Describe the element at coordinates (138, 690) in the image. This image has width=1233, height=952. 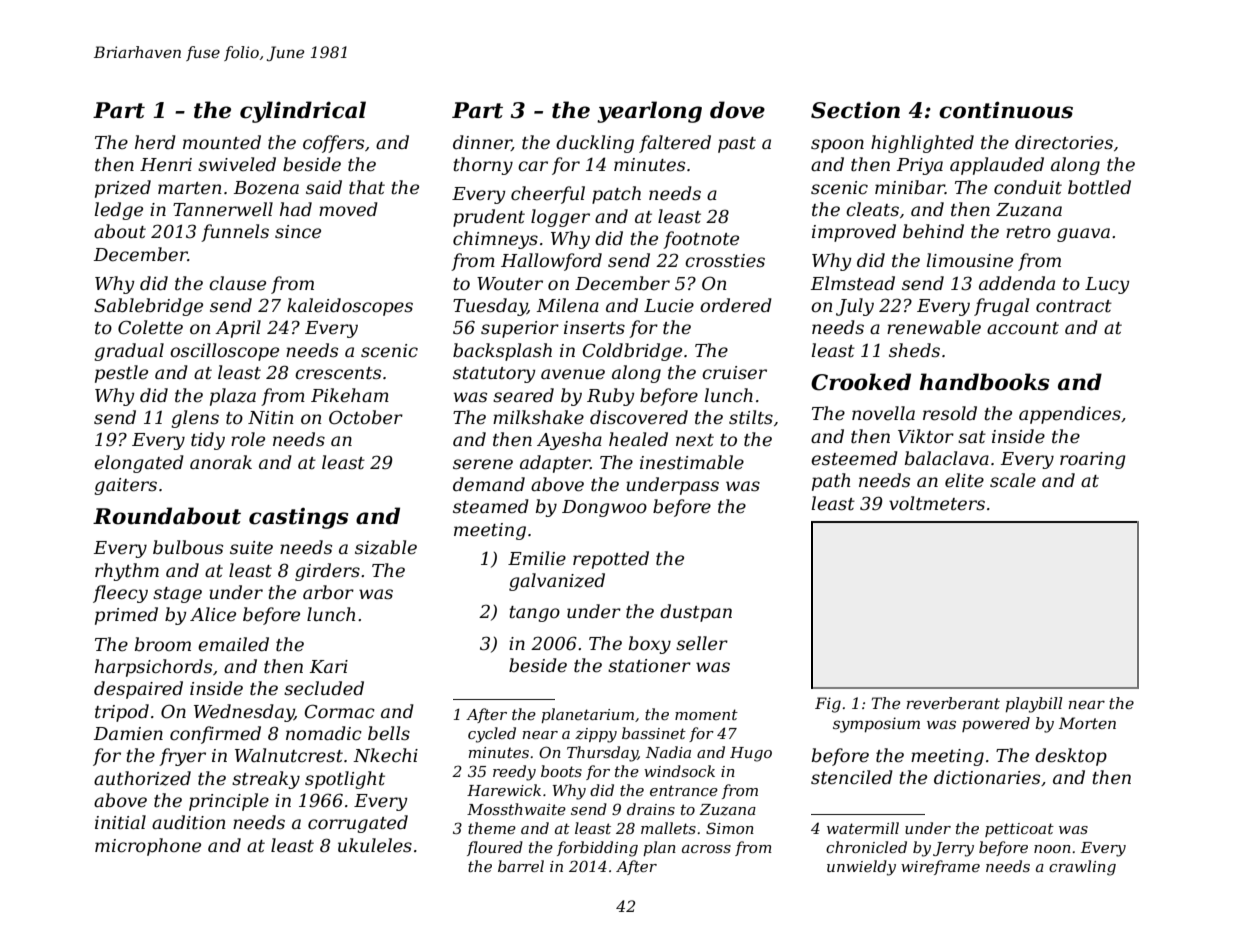
I see `despaired` at that location.
